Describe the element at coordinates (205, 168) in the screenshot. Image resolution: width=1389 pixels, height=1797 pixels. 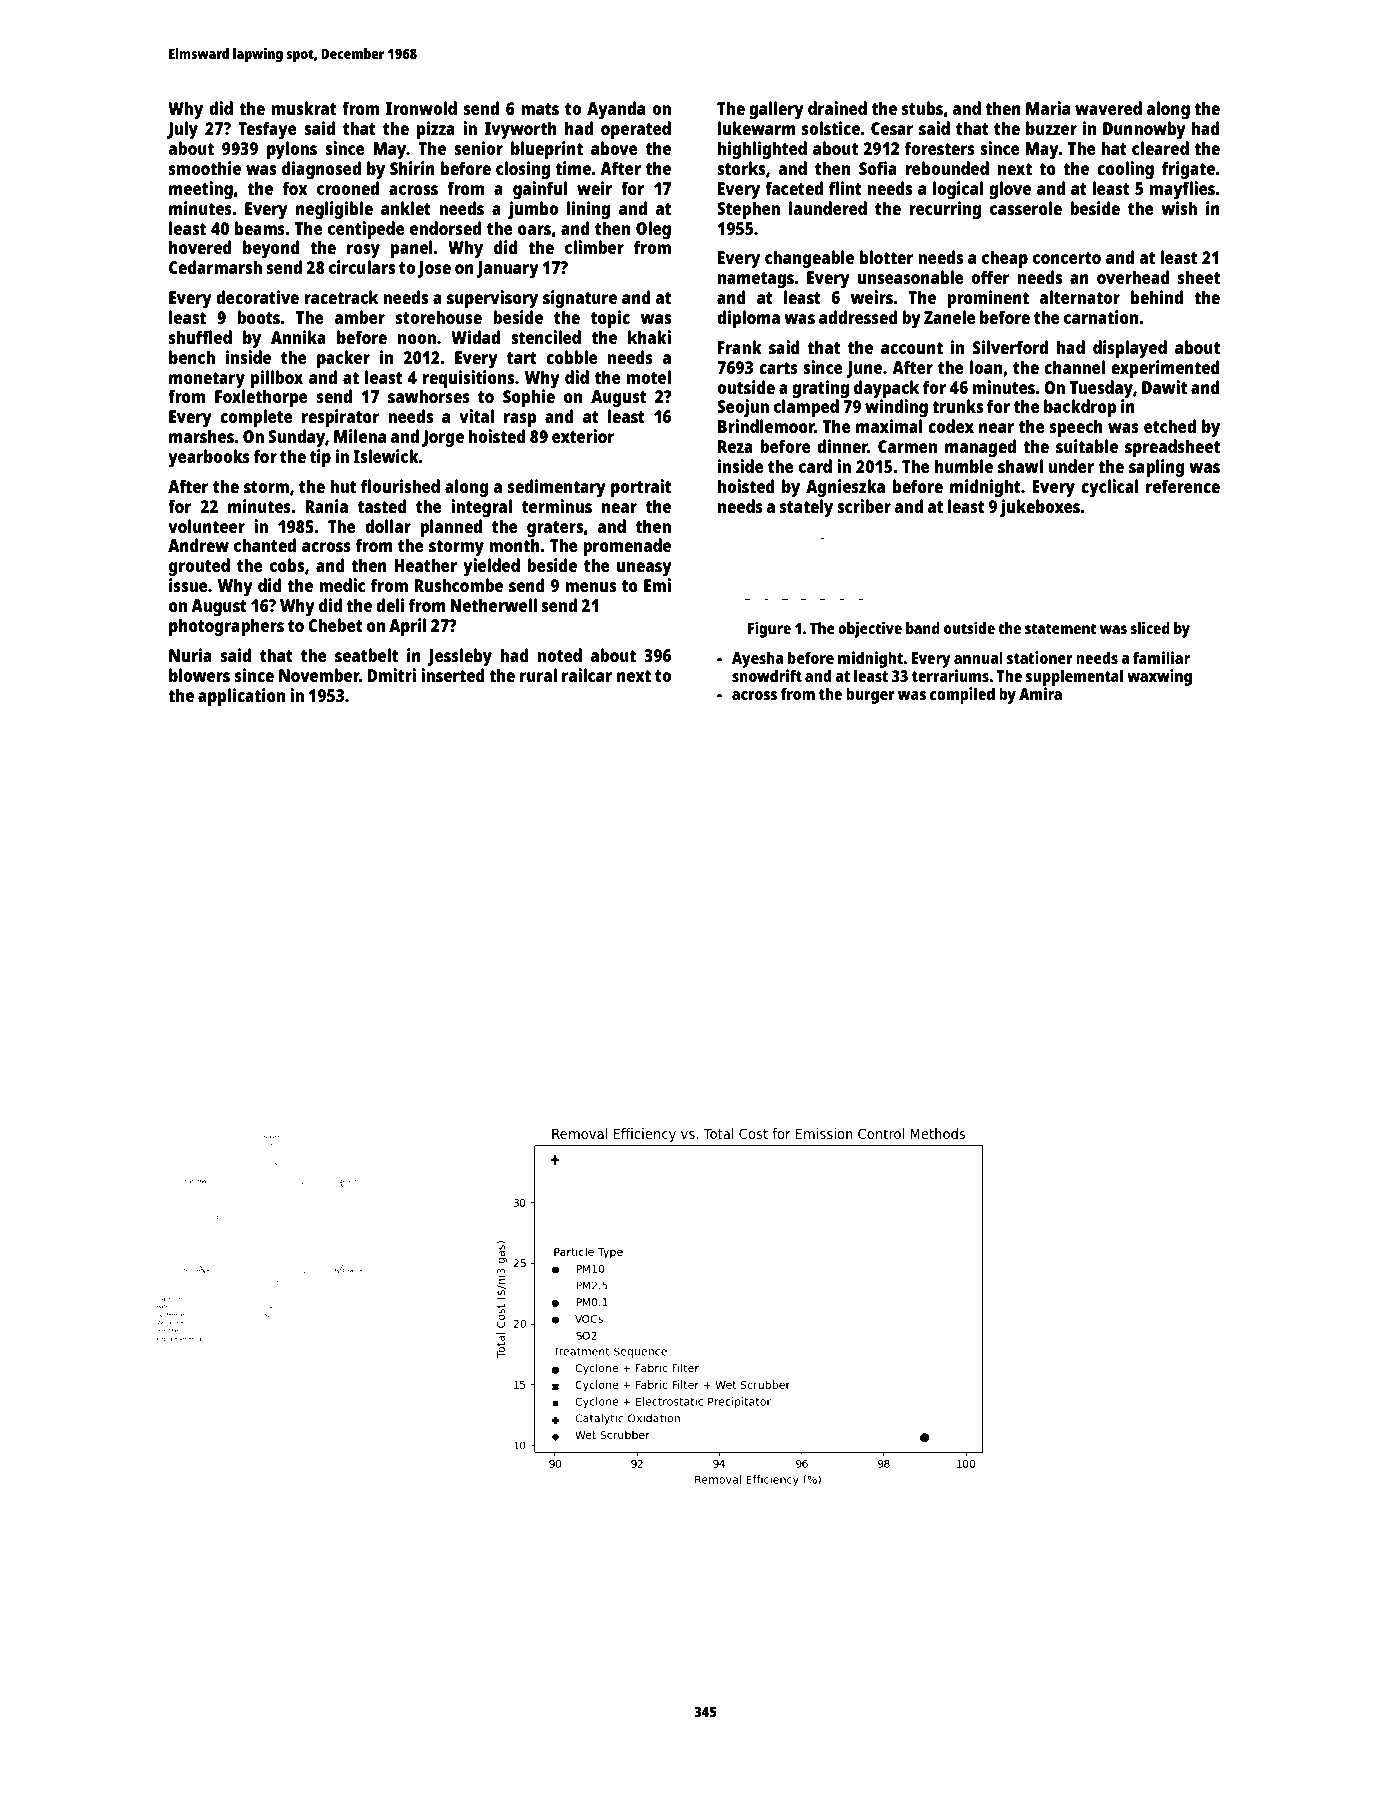
I see `smoothie` at that location.
